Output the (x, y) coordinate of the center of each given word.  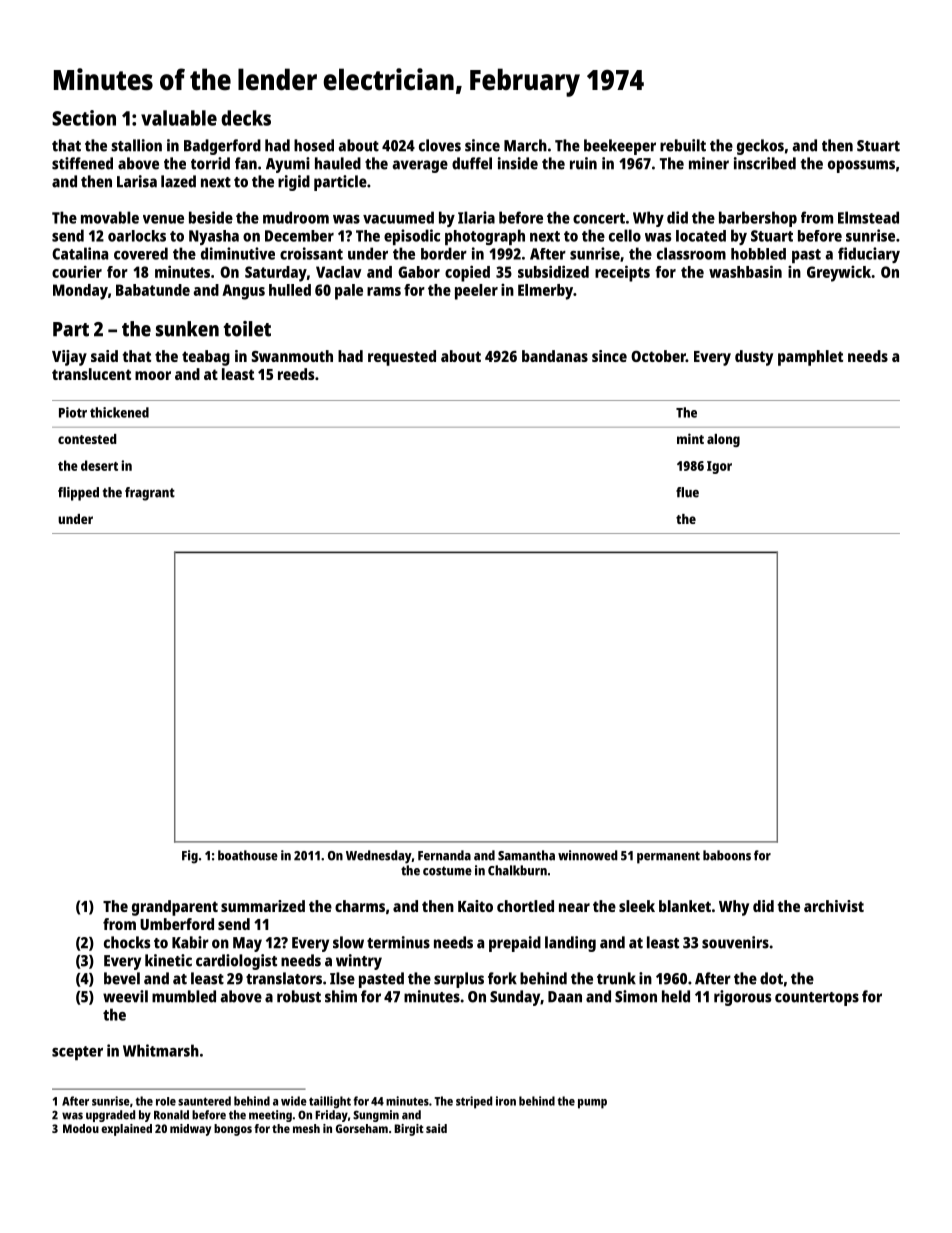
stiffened (82, 163)
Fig (190, 857)
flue (687, 492)
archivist (834, 906)
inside (518, 163)
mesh (306, 1128)
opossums (861, 166)
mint (690, 438)
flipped (78, 494)
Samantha (526, 855)
